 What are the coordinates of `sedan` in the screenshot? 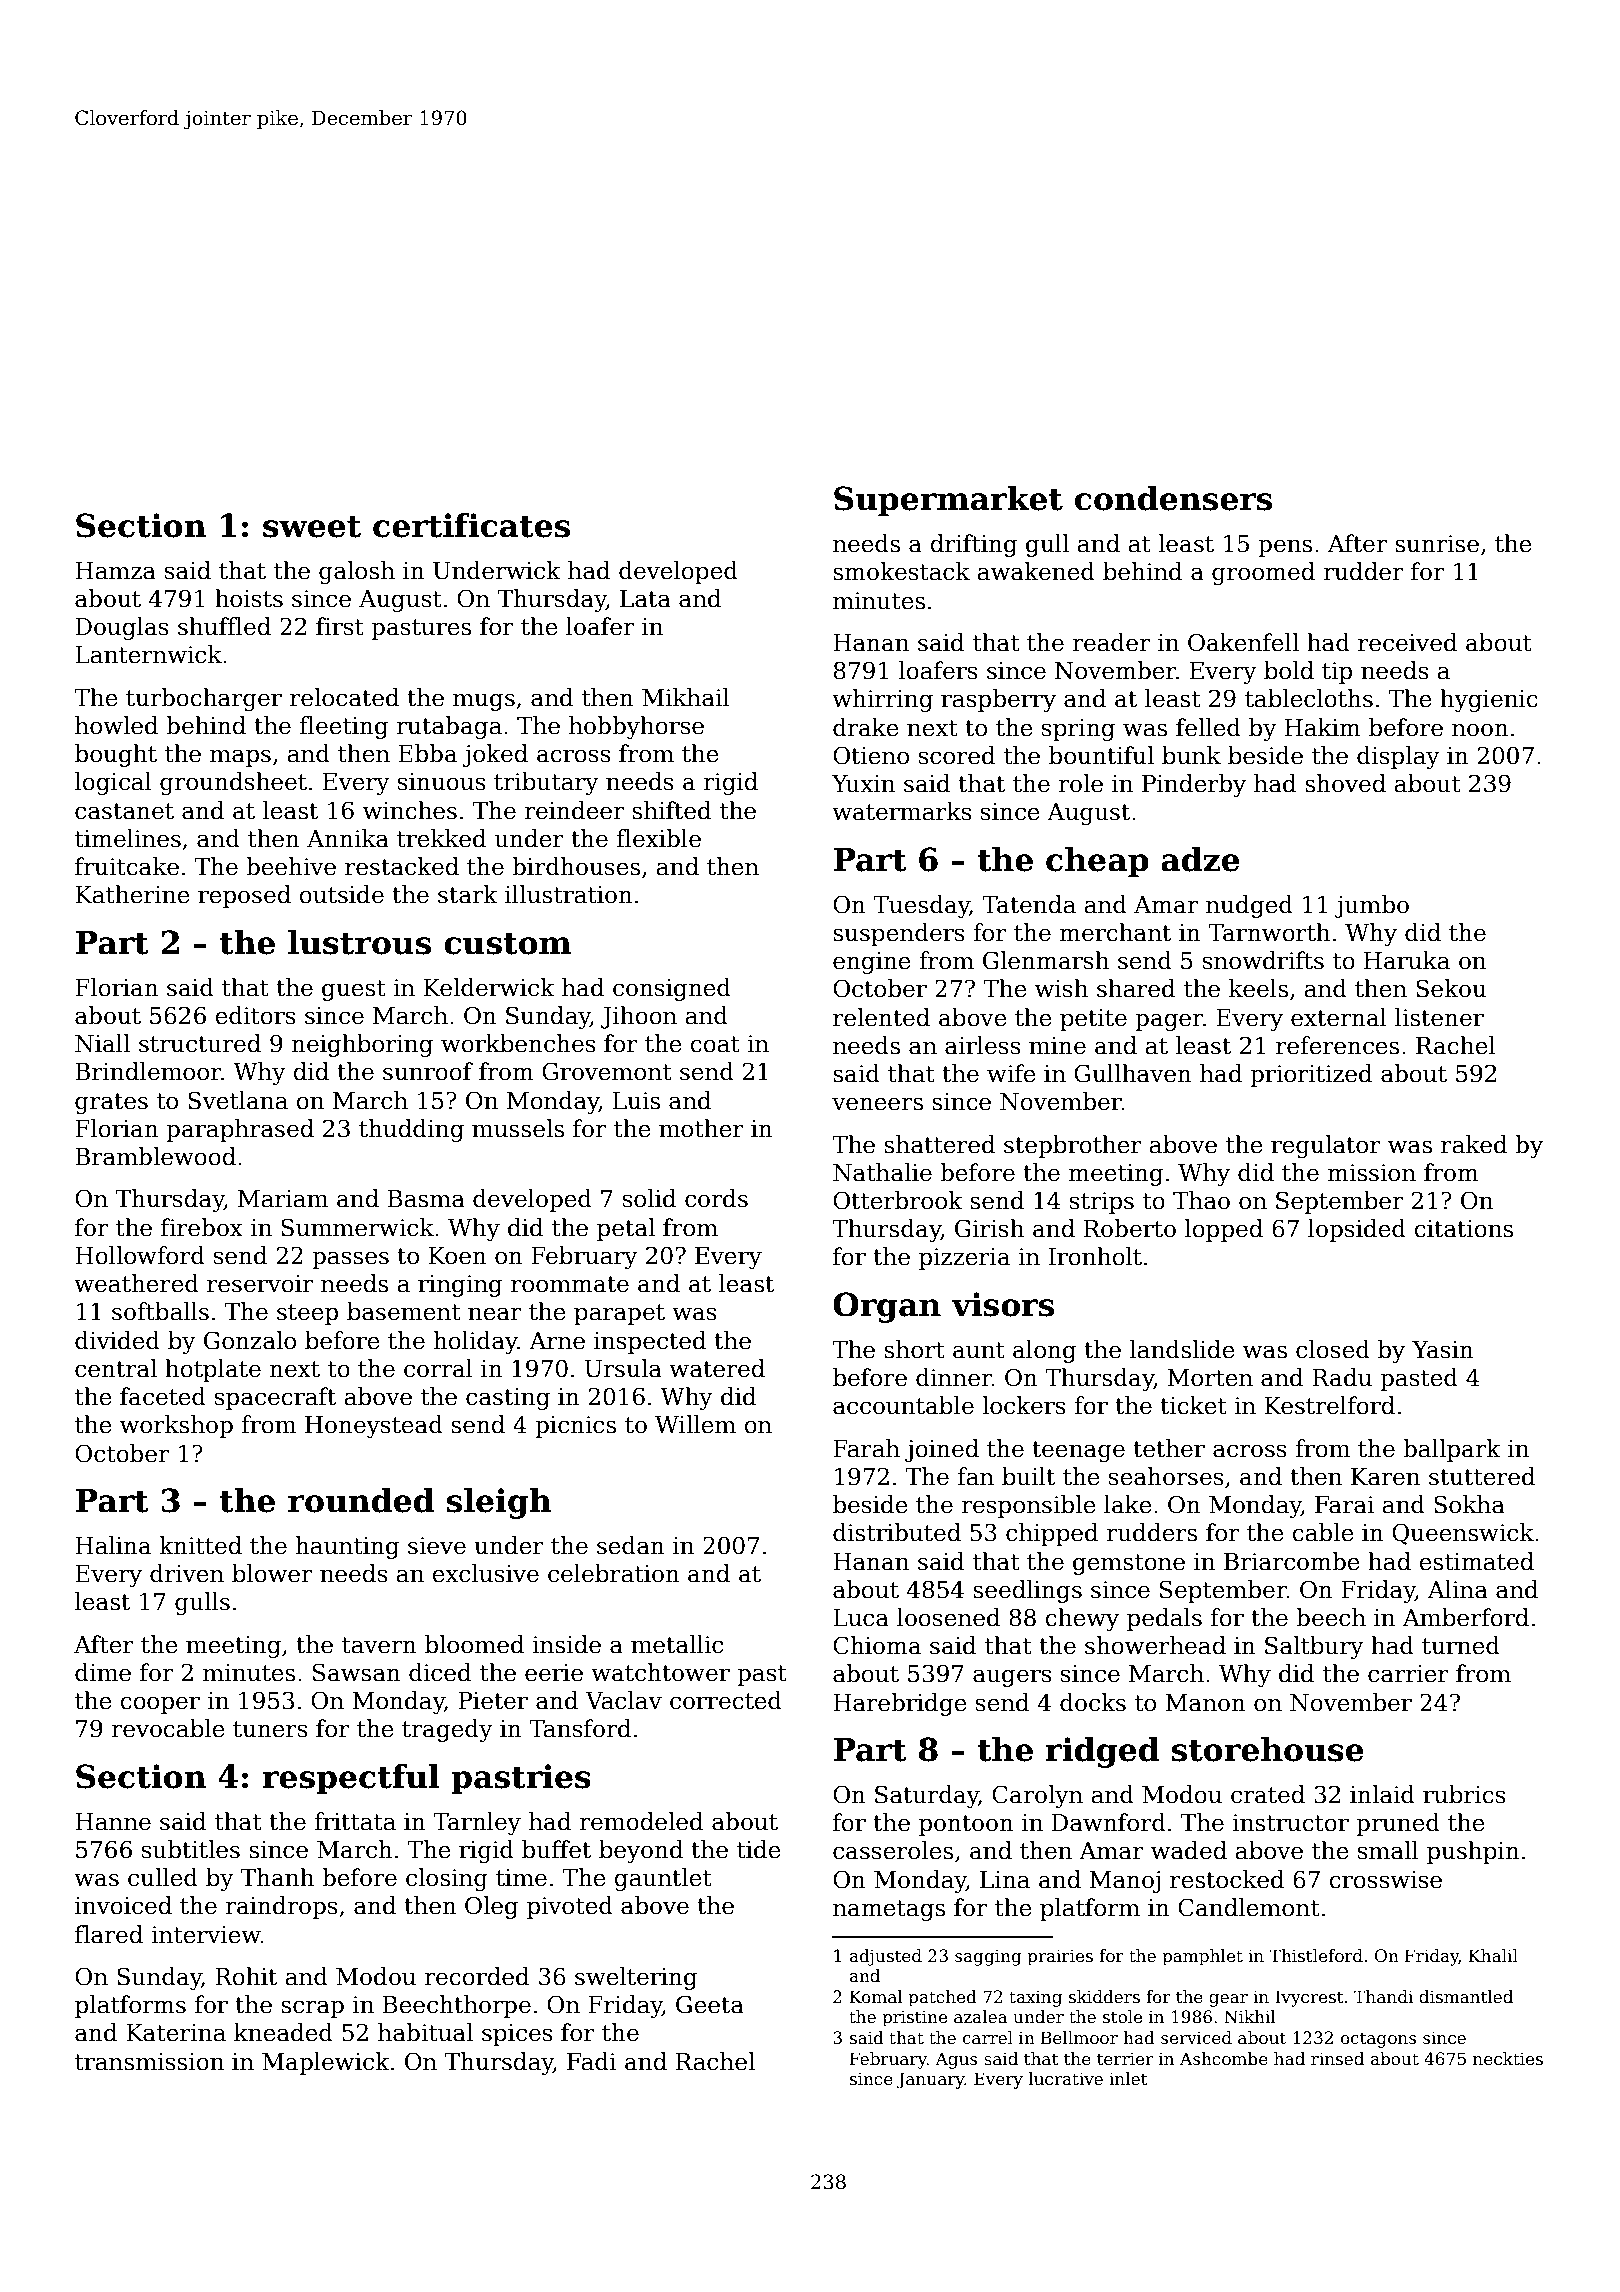 It's located at (631, 1545).
